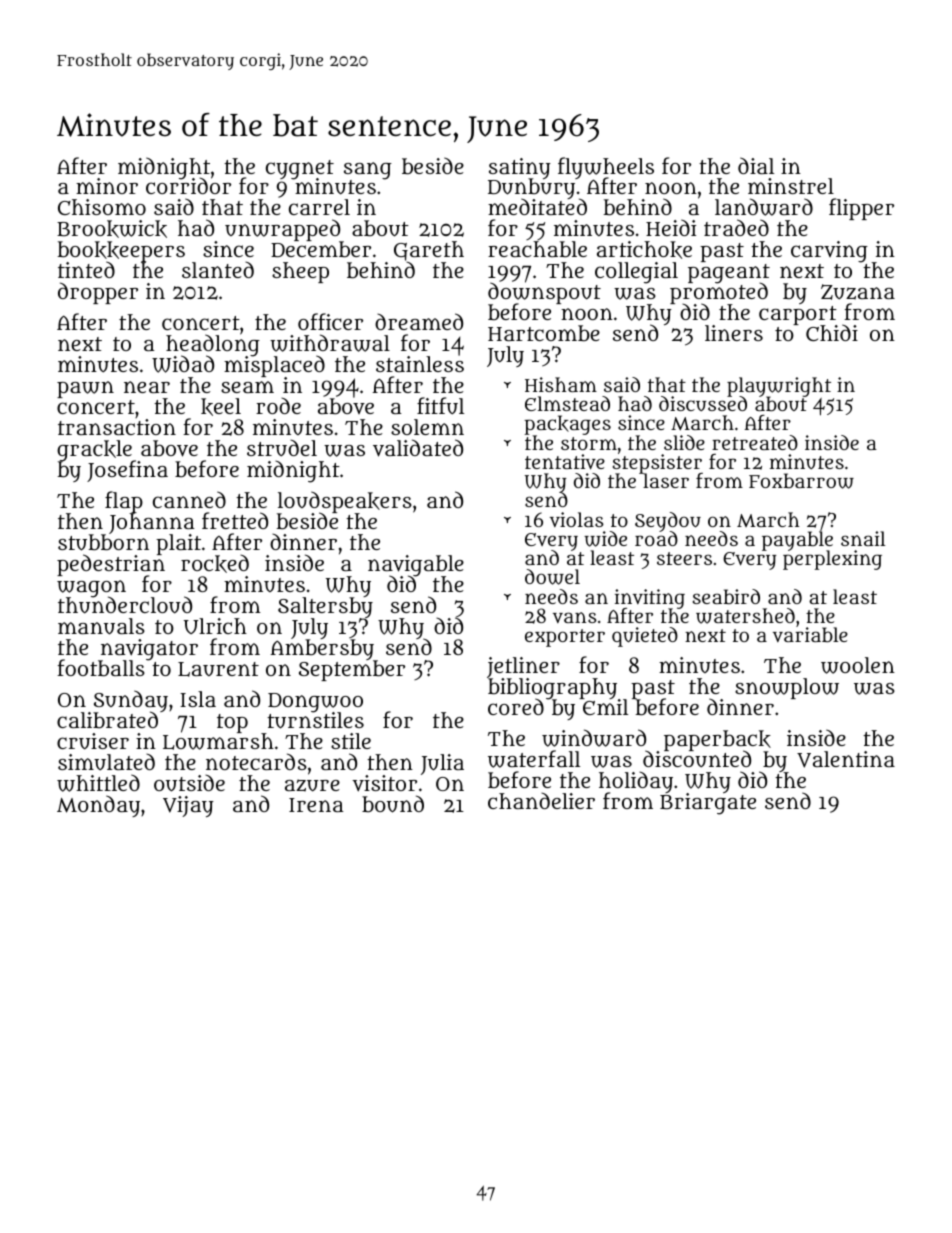 The image size is (952, 1233). Describe the element at coordinates (278, 406) in the screenshot. I see `rode` at that location.
